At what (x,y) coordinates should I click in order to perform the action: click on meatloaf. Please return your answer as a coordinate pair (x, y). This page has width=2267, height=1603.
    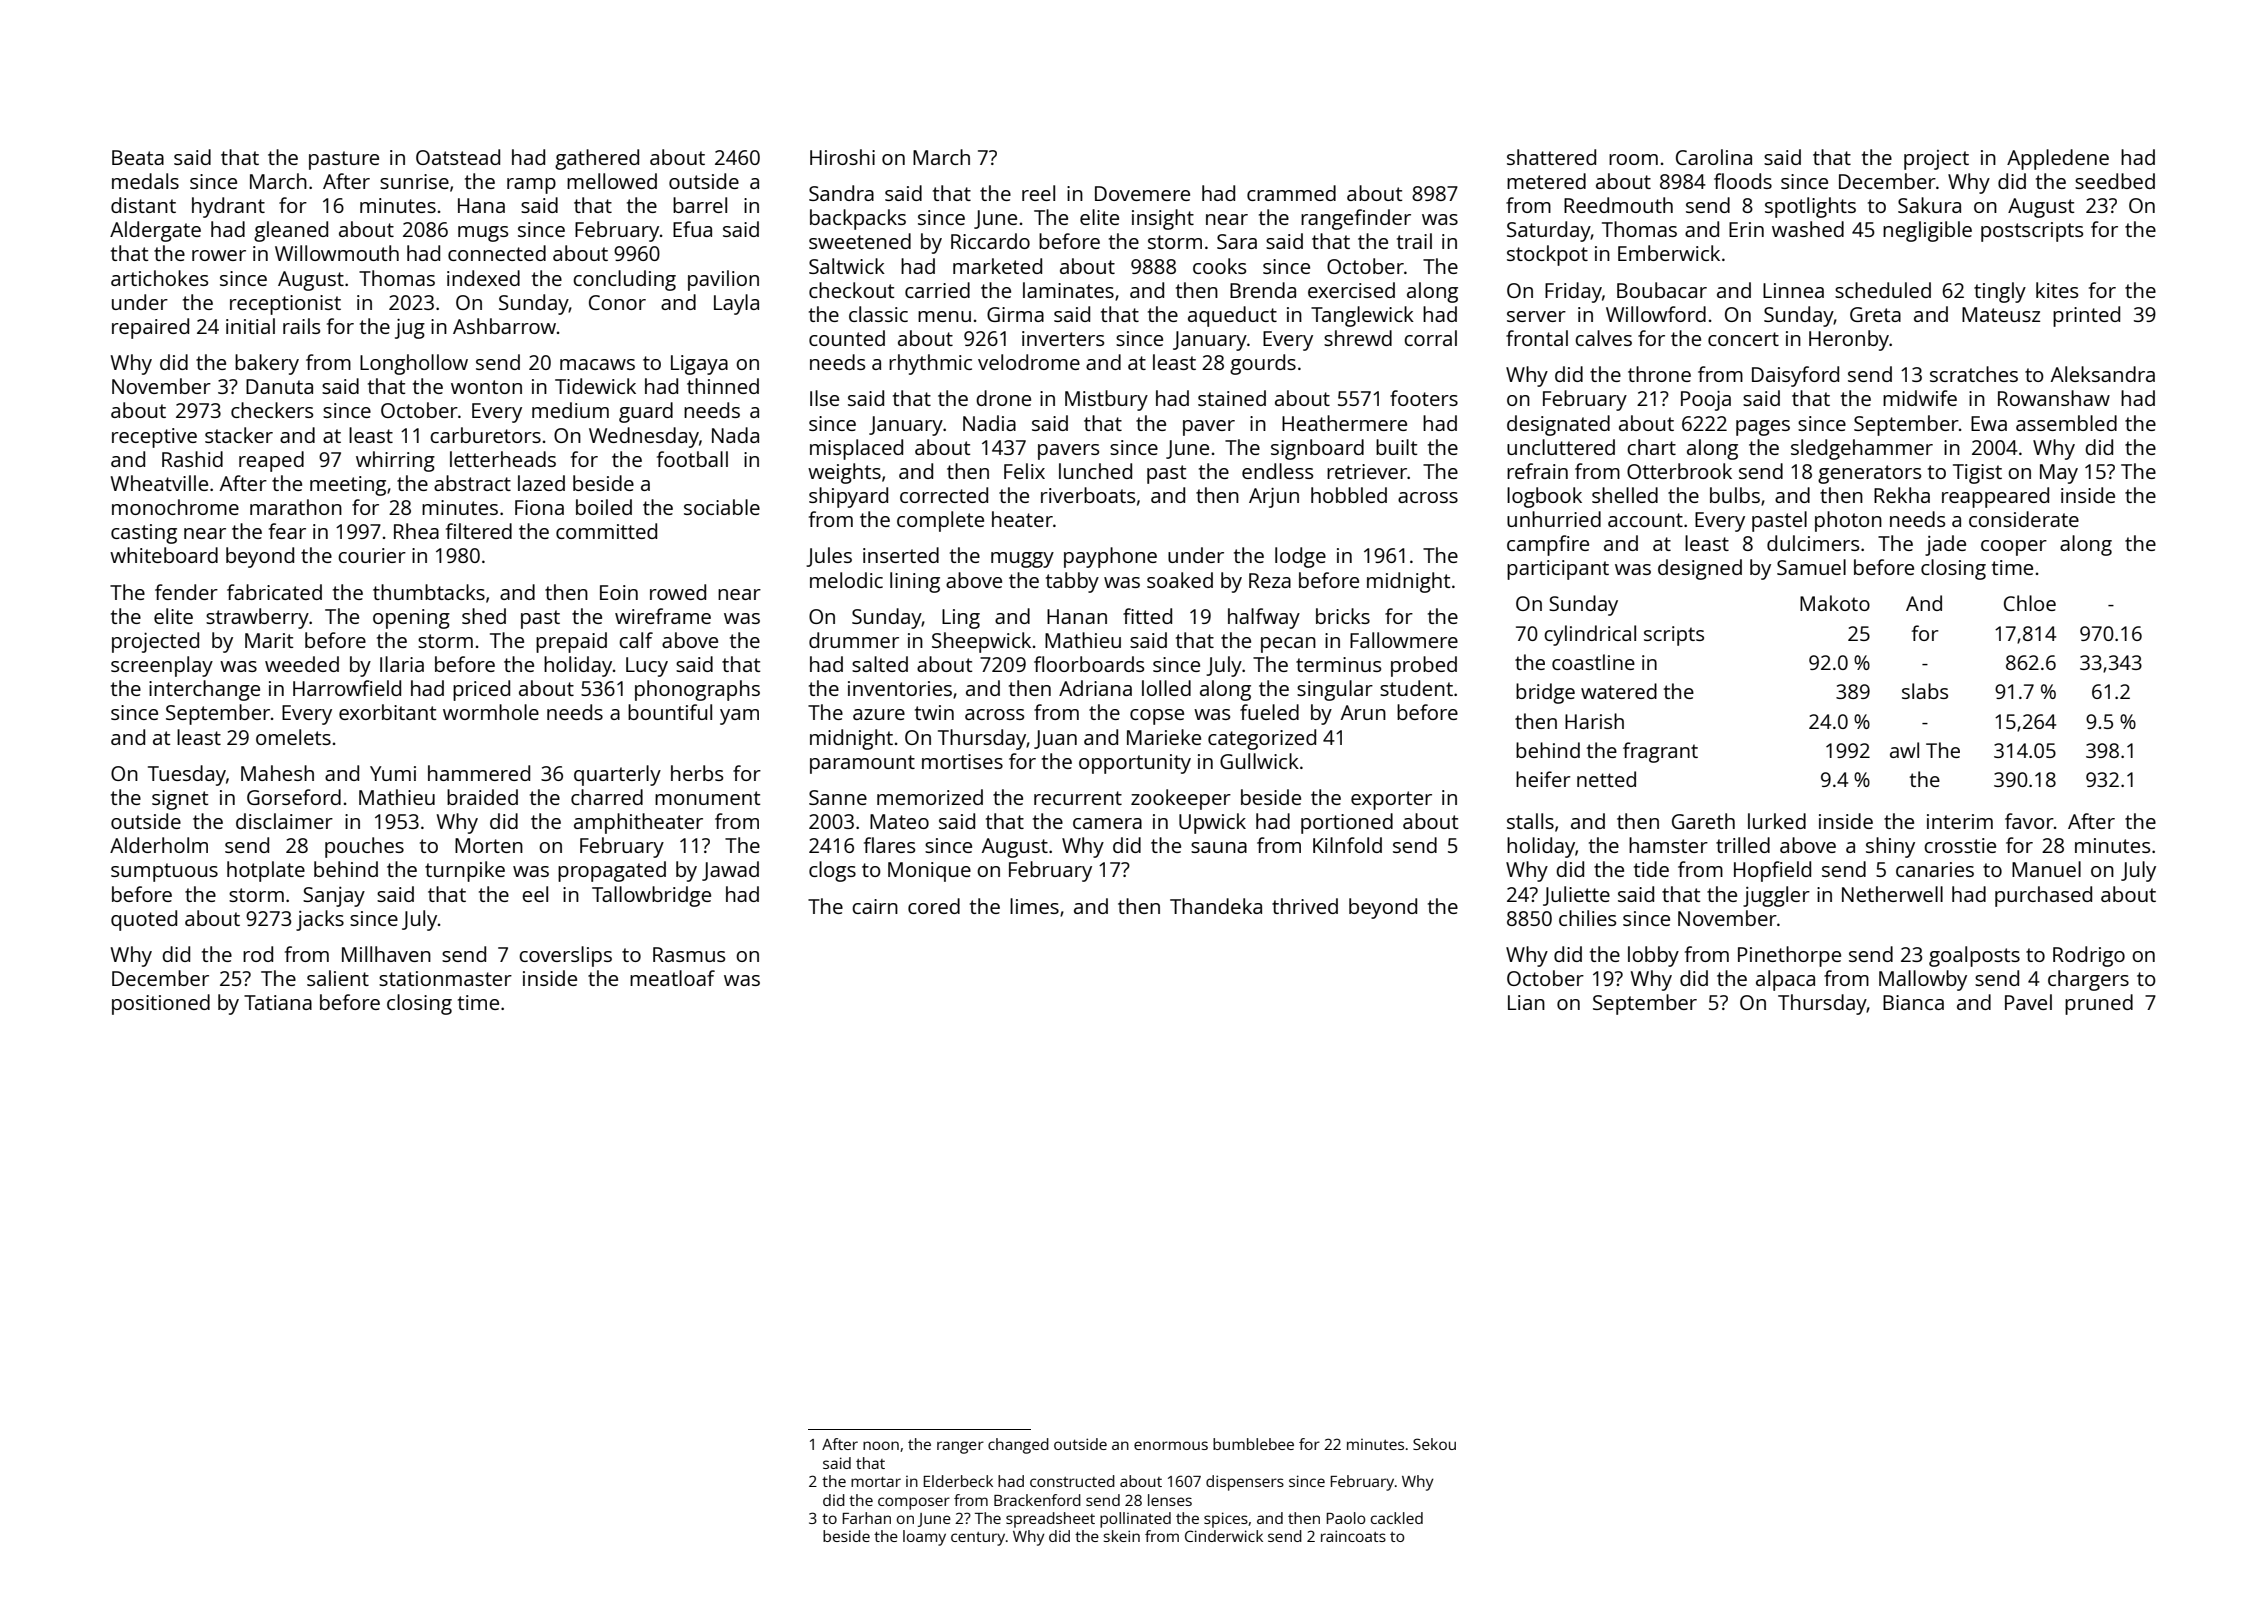
    Looking at the image, I should click on (672, 978).
